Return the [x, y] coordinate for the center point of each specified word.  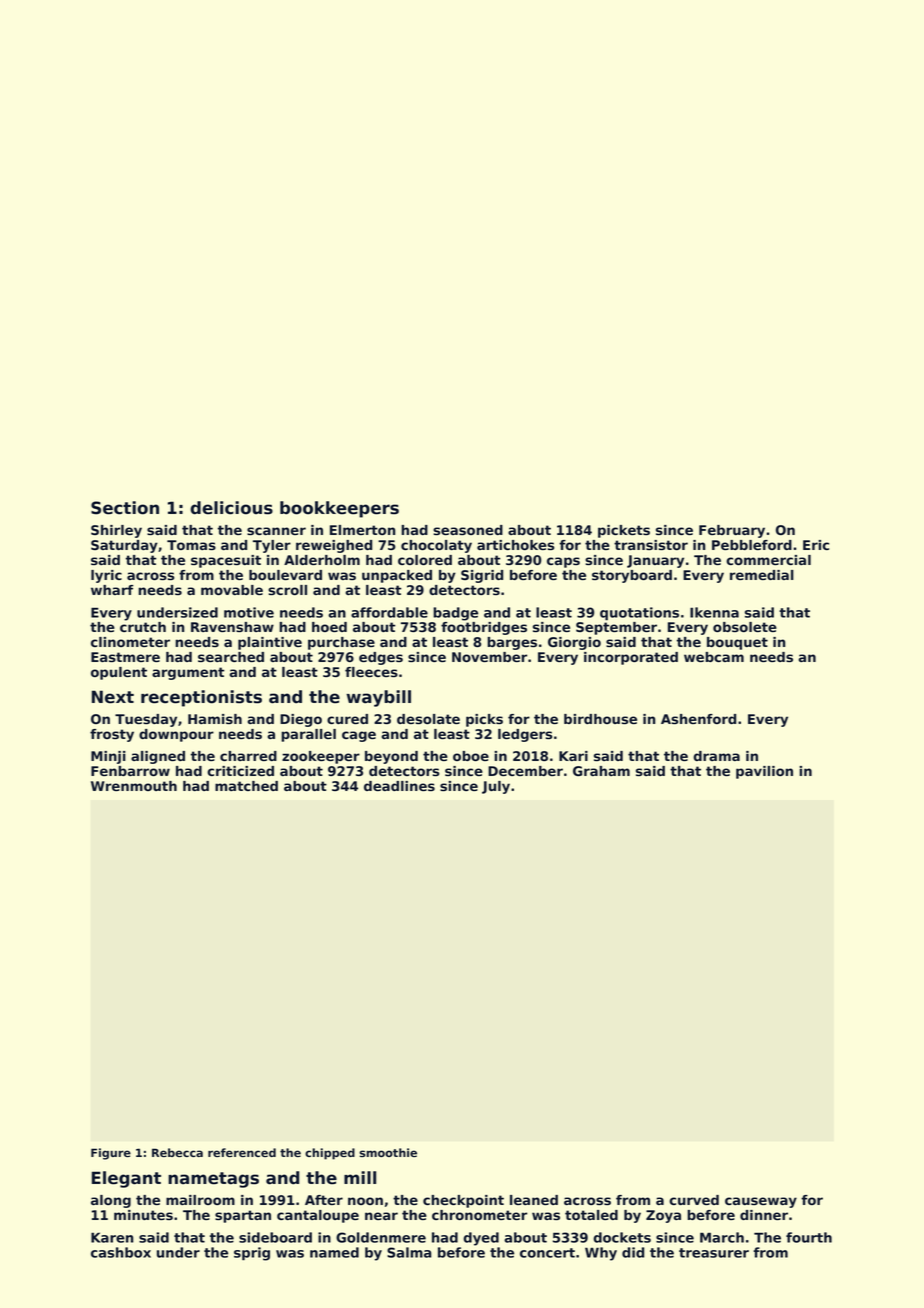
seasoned [468, 530]
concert [547, 1253]
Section [125, 508]
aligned [158, 757]
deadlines [399, 786]
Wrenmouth [134, 786]
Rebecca [177, 1152]
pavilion [764, 772]
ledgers [525, 735]
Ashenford [698, 719]
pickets [624, 531]
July [496, 787]
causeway [761, 1202]
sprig [252, 1254]
